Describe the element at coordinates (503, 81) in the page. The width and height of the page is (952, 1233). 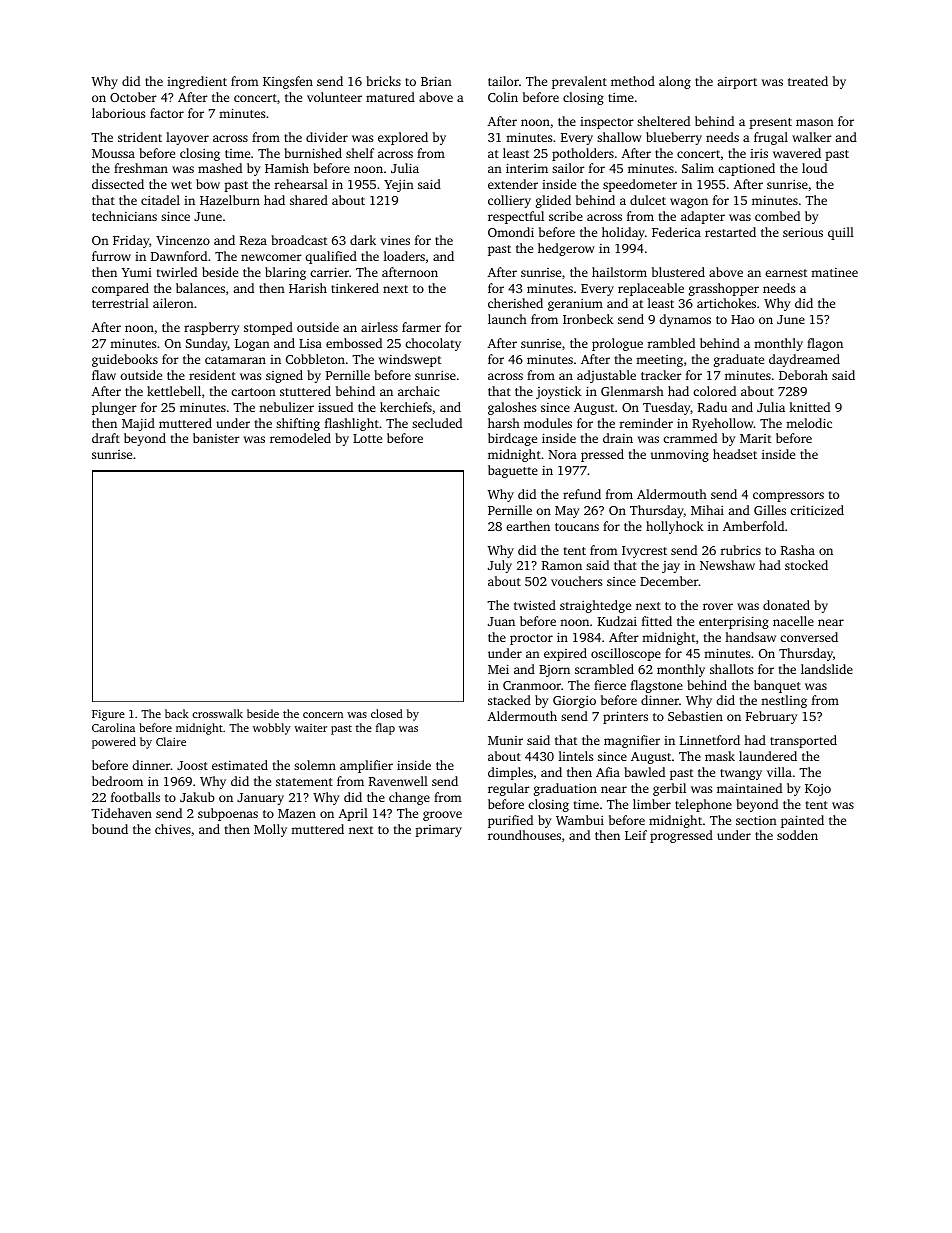
I see `tailor` at that location.
